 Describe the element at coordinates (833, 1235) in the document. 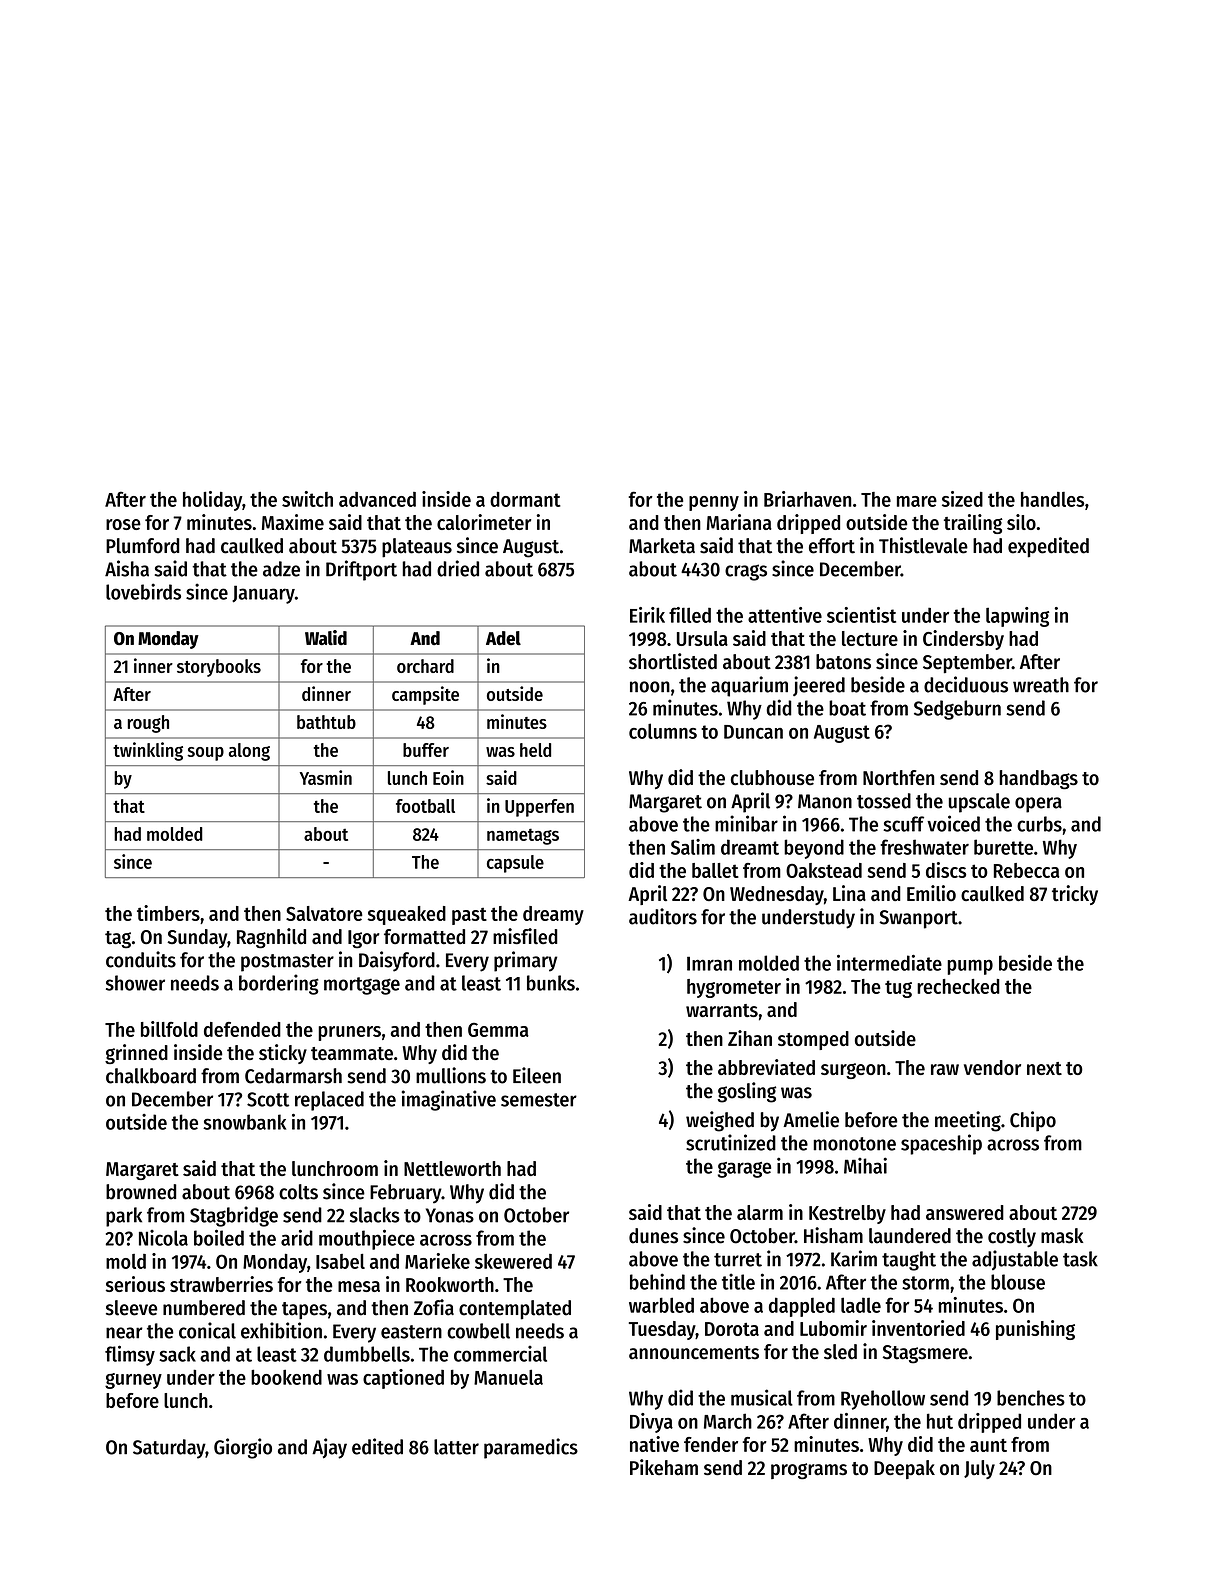

I see `Hisham` at that location.
